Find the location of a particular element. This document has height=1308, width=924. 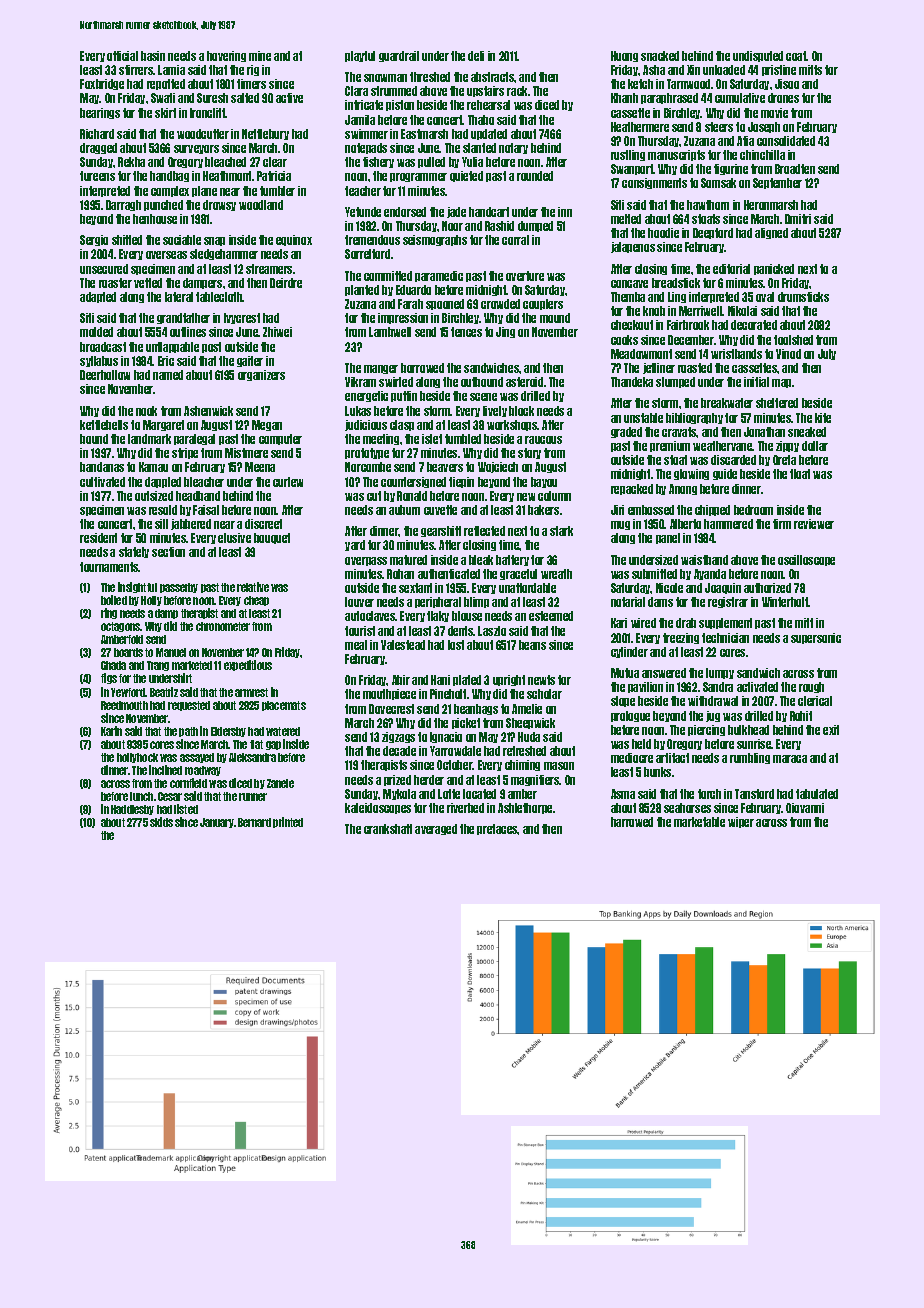

plane is located at coordinates (204, 191).
